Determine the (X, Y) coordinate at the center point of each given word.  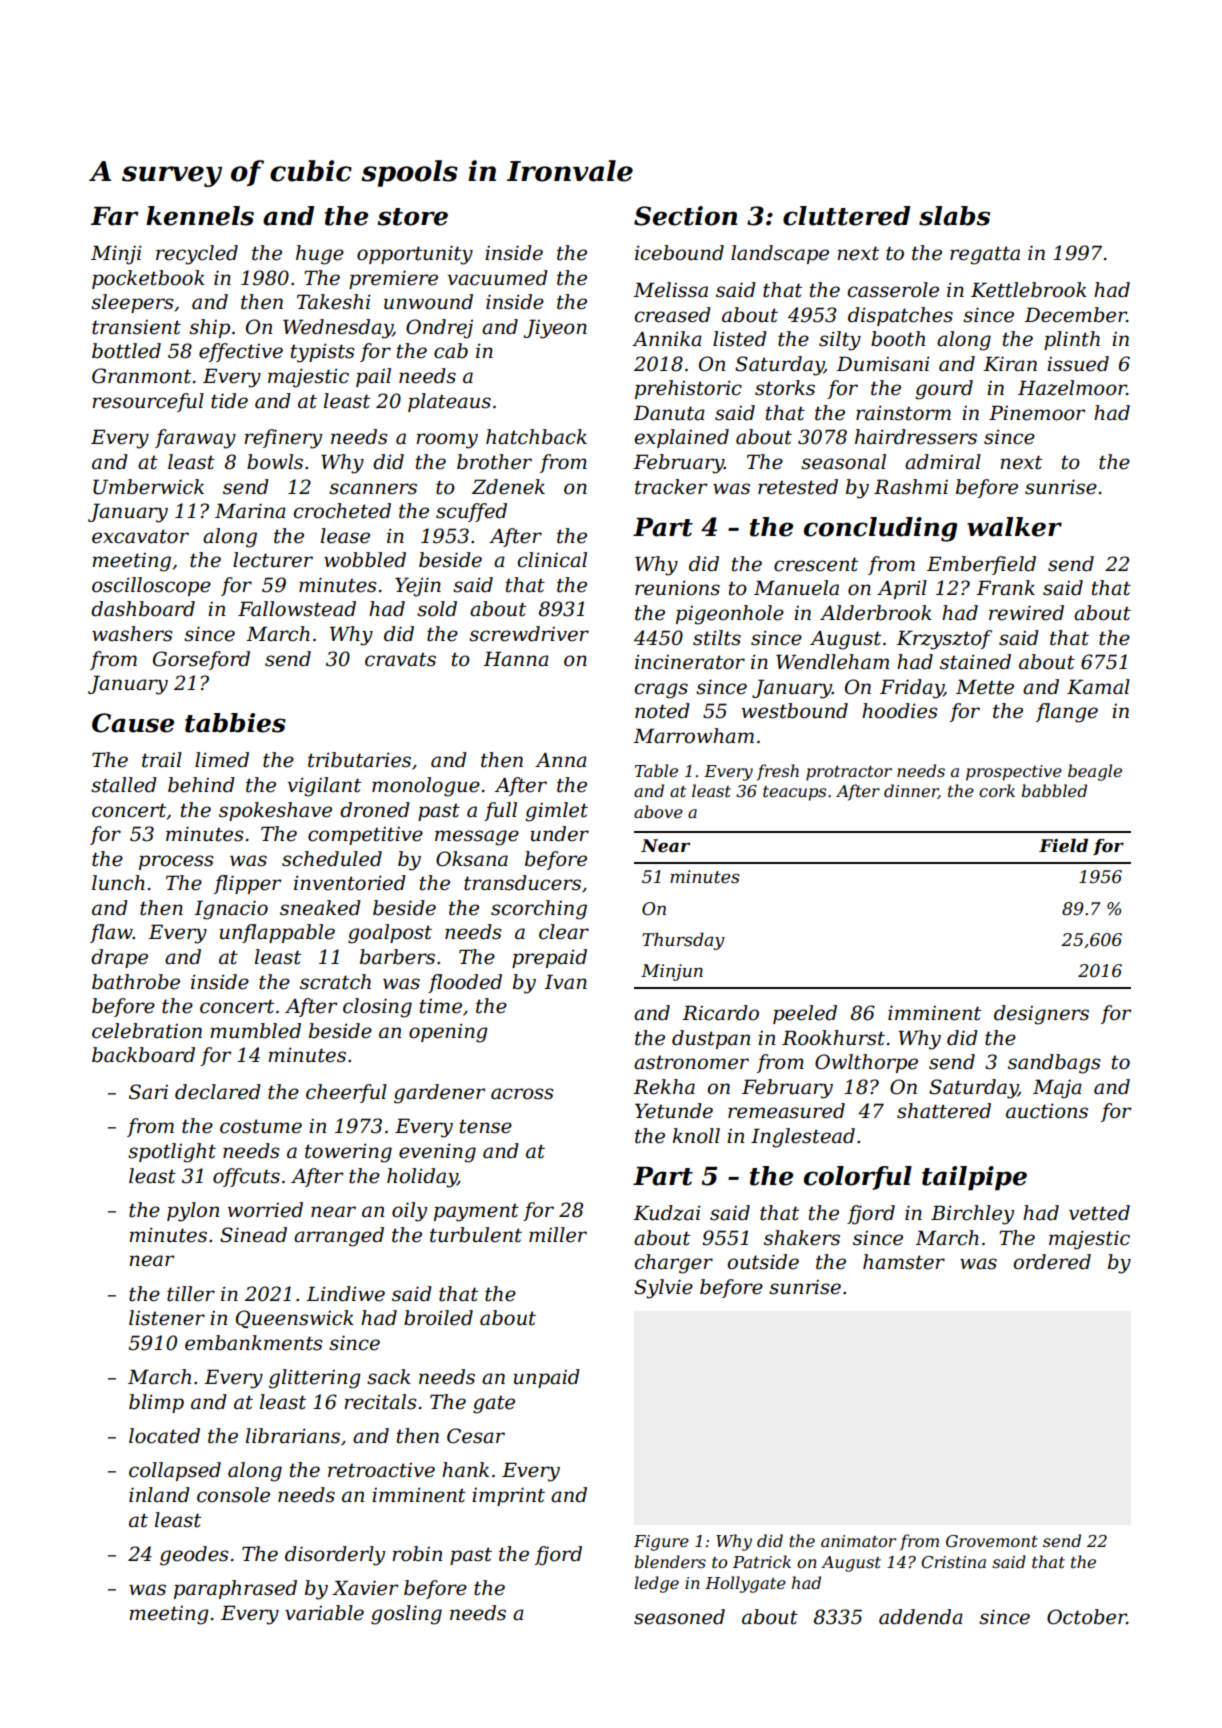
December (1075, 315)
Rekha (664, 1087)
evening (437, 1153)
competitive (365, 836)
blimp (156, 1403)
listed (740, 339)
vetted (1099, 1213)
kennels (200, 216)
